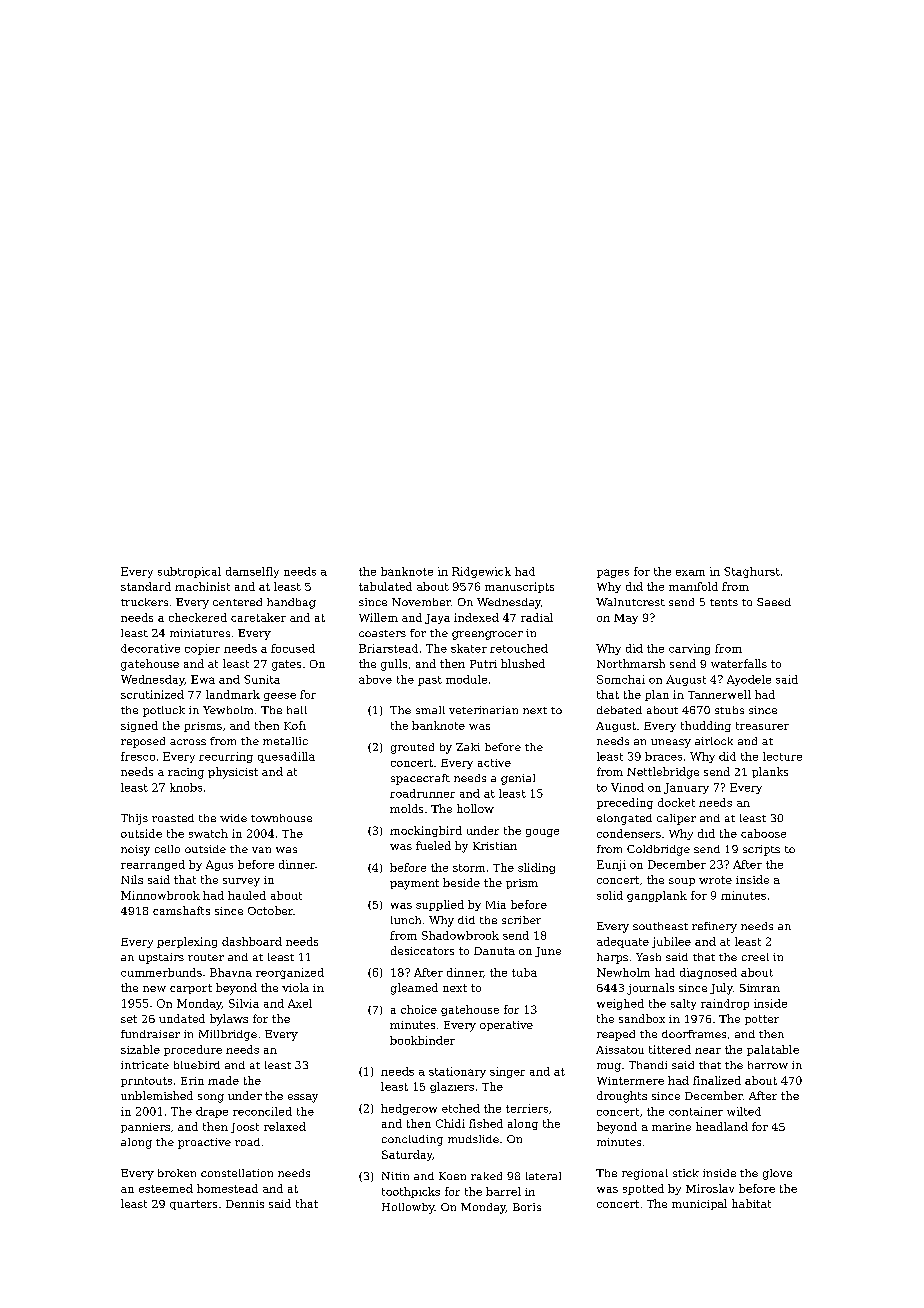  What do you see at coordinates (777, 1174) in the screenshot?
I see `glove` at bounding box center [777, 1174].
